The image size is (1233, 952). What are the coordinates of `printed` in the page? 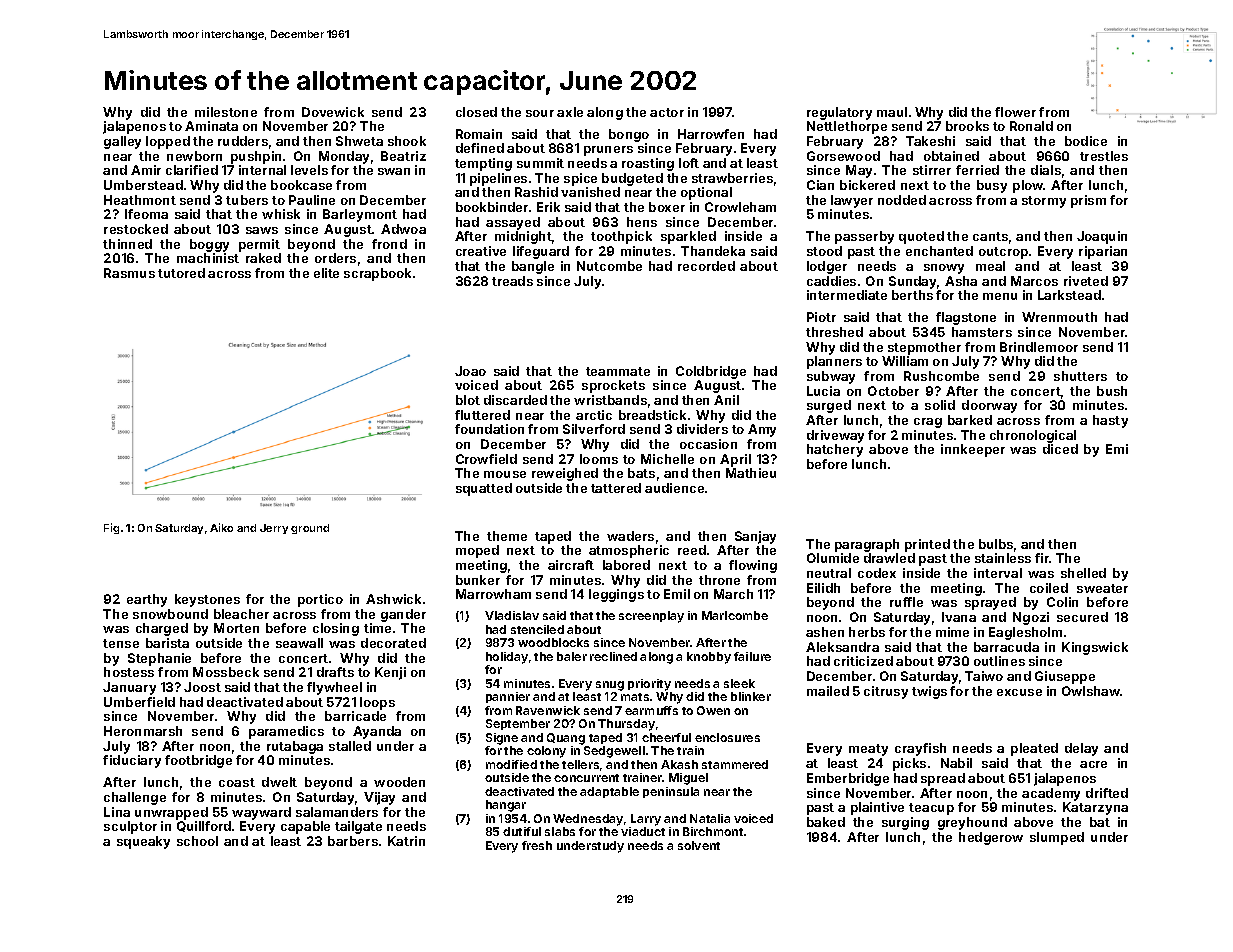 It's located at (927, 545).
